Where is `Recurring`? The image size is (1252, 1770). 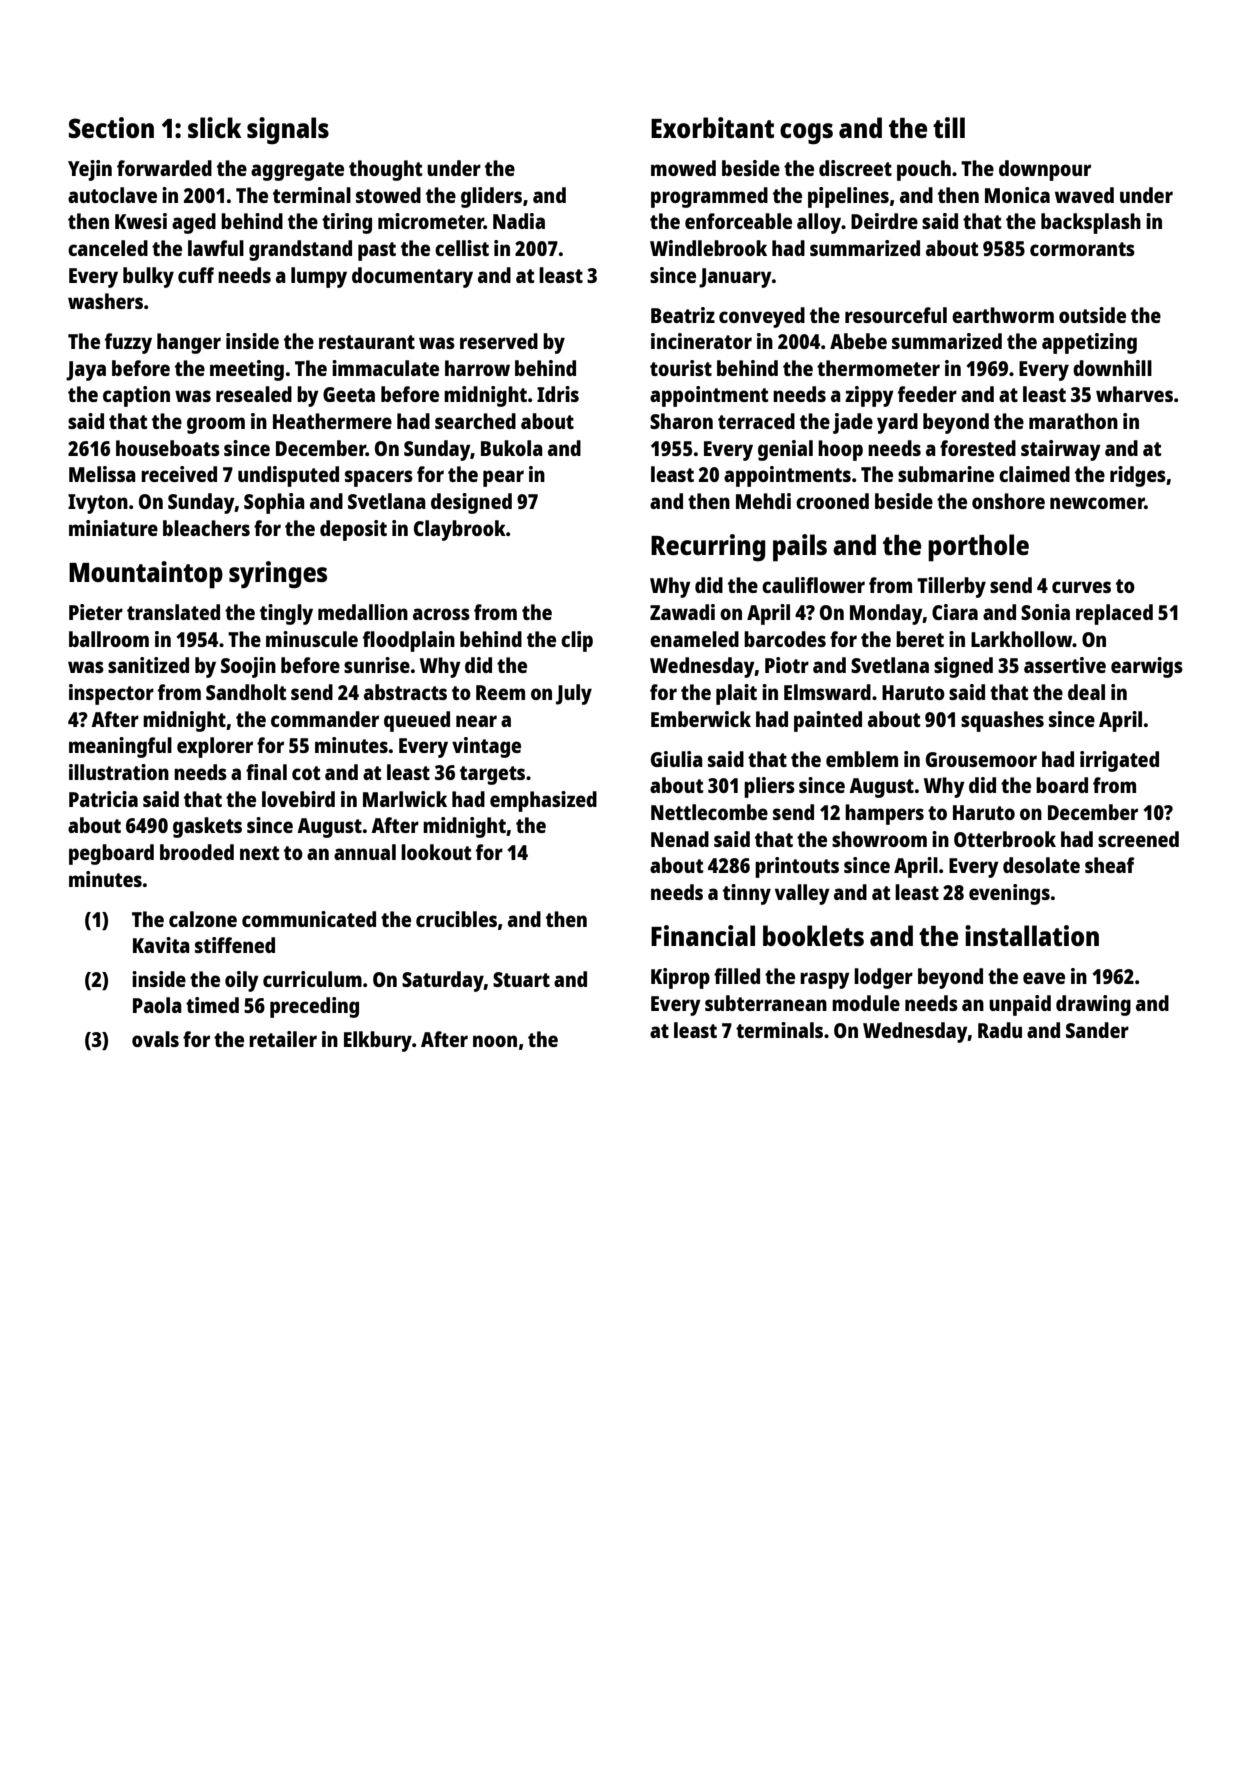
Recurring is located at coordinates (708, 548).
